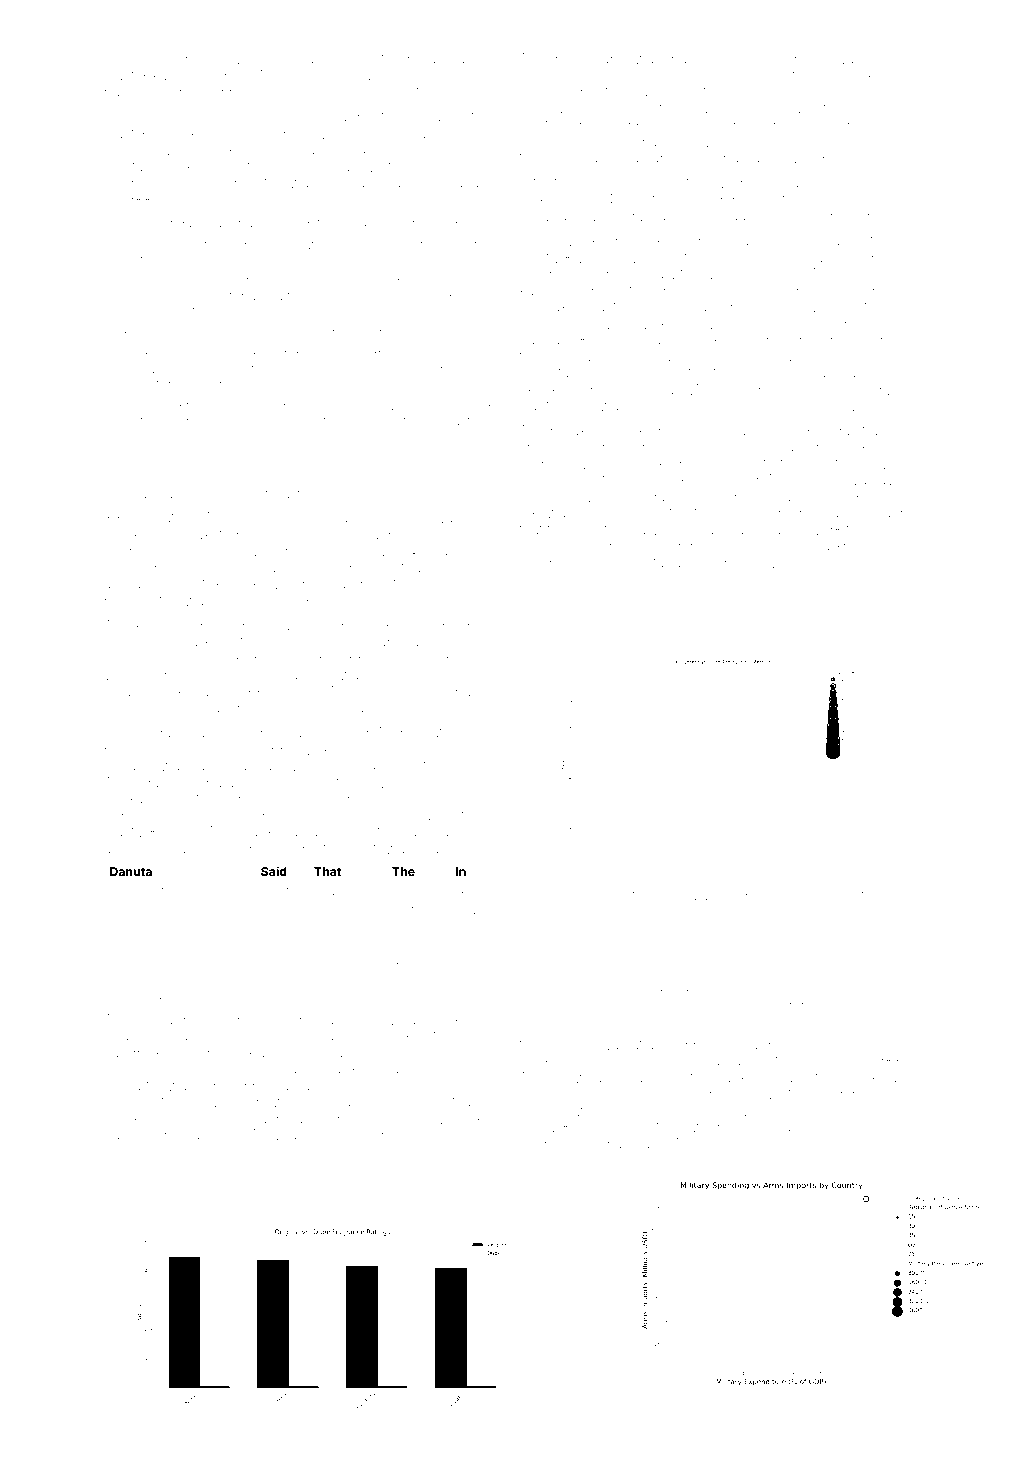 The height and width of the page is (1464, 1011). I want to click on horse, so click(221, 750).
